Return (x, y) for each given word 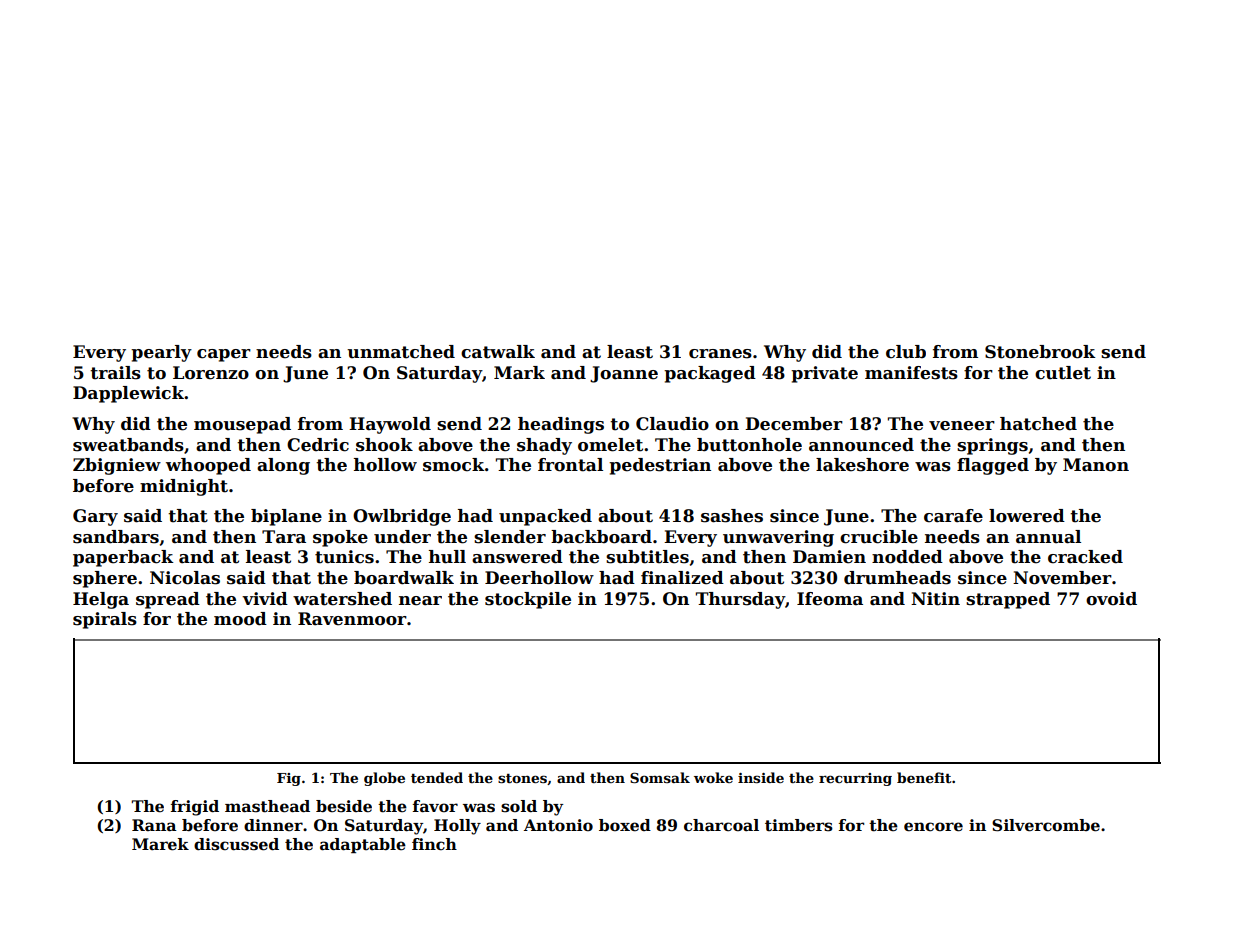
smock (454, 465)
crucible (879, 537)
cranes (720, 354)
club (906, 352)
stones (522, 778)
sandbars (116, 537)
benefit (924, 777)
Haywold (390, 425)
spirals (105, 620)
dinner (273, 825)
